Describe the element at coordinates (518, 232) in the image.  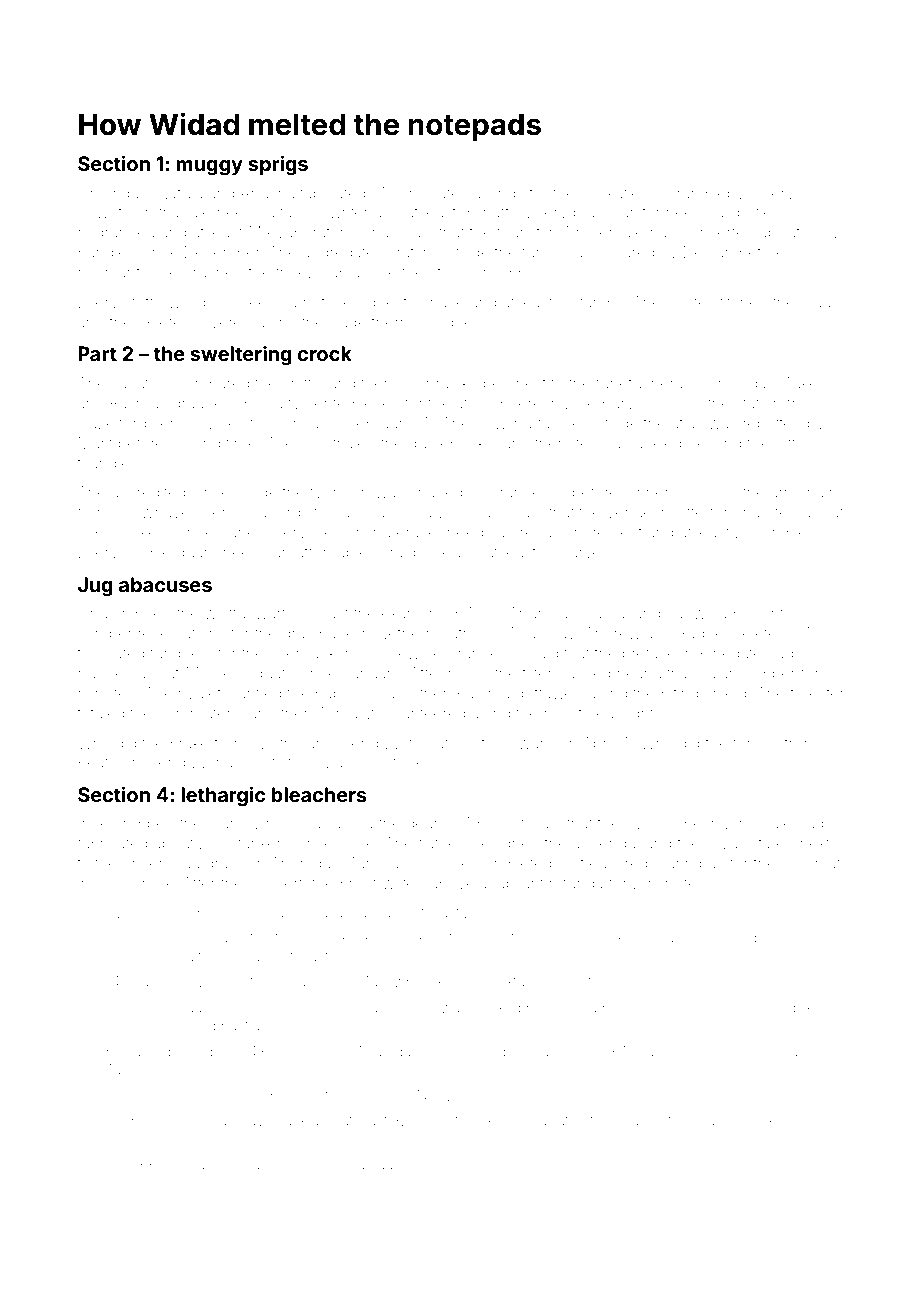
I see `tourist` at that location.
